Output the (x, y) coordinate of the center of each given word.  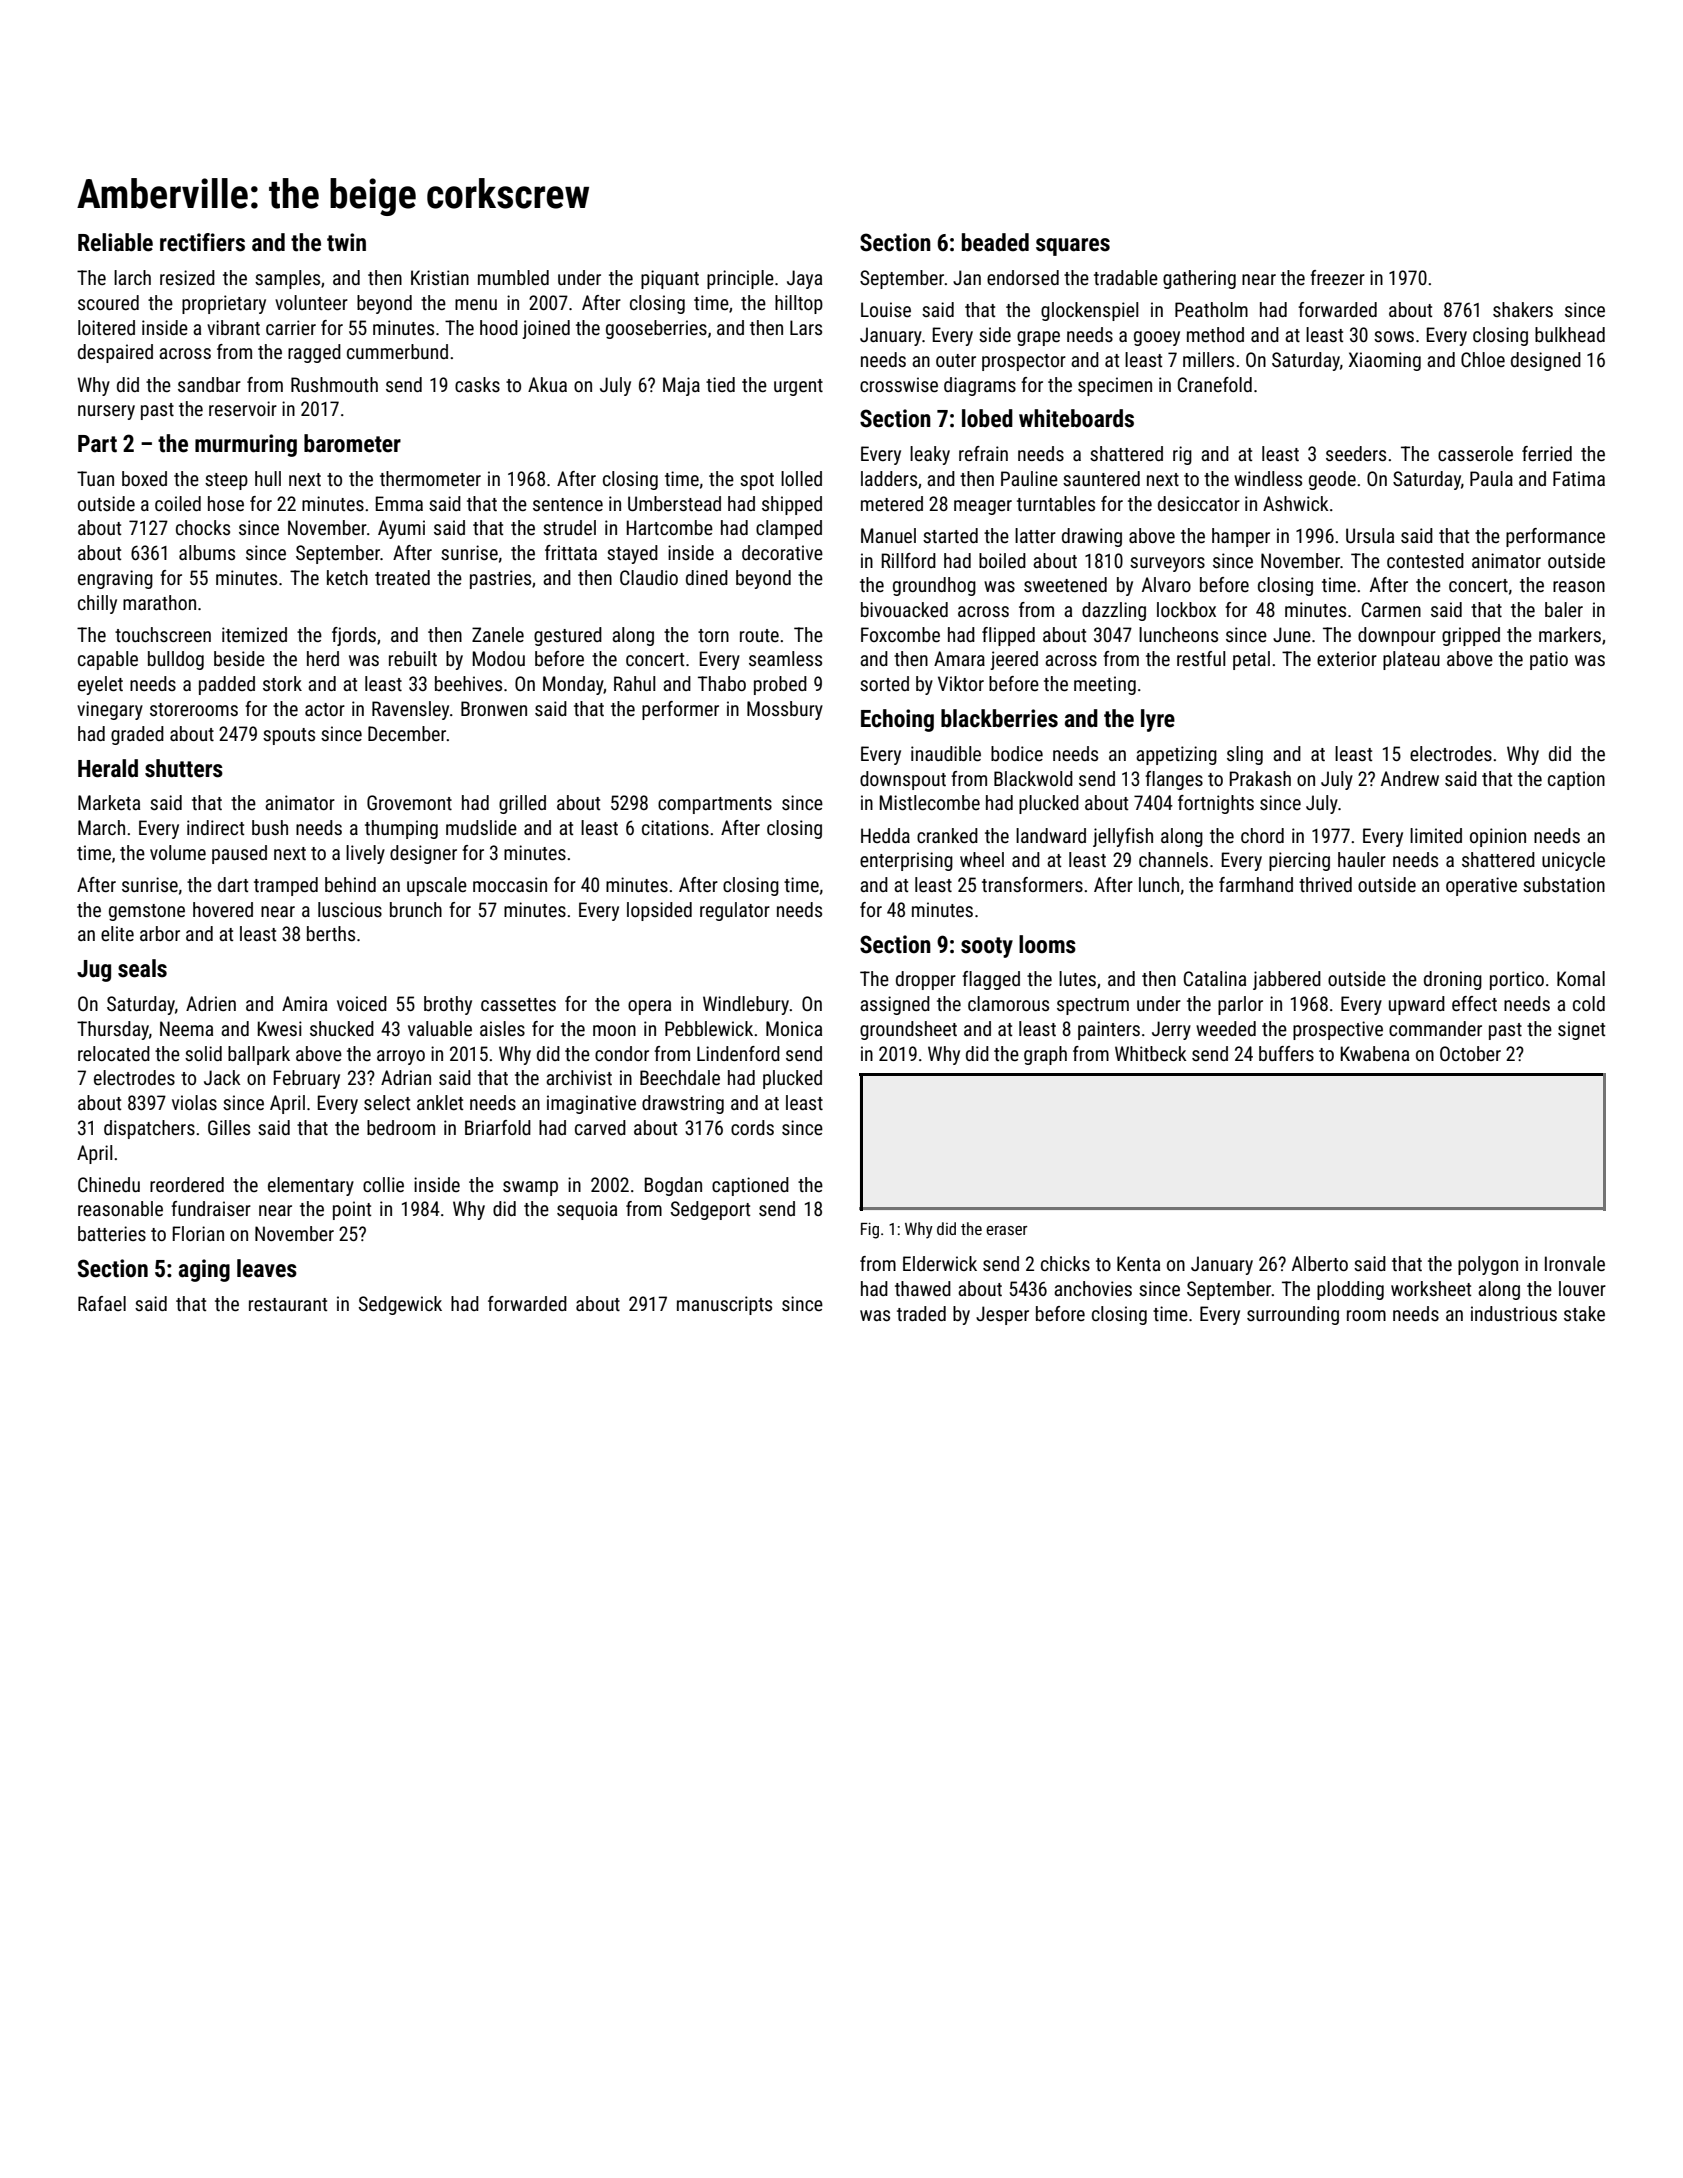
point (352, 1210)
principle (740, 279)
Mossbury (785, 710)
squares (1073, 247)
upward (1417, 1005)
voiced (362, 1003)
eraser (1006, 1230)
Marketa (109, 802)
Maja (681, 386)
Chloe (1483, 359)
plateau (1411, 660)
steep (226, 481)
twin (346, 242)
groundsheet (908, 1030)
